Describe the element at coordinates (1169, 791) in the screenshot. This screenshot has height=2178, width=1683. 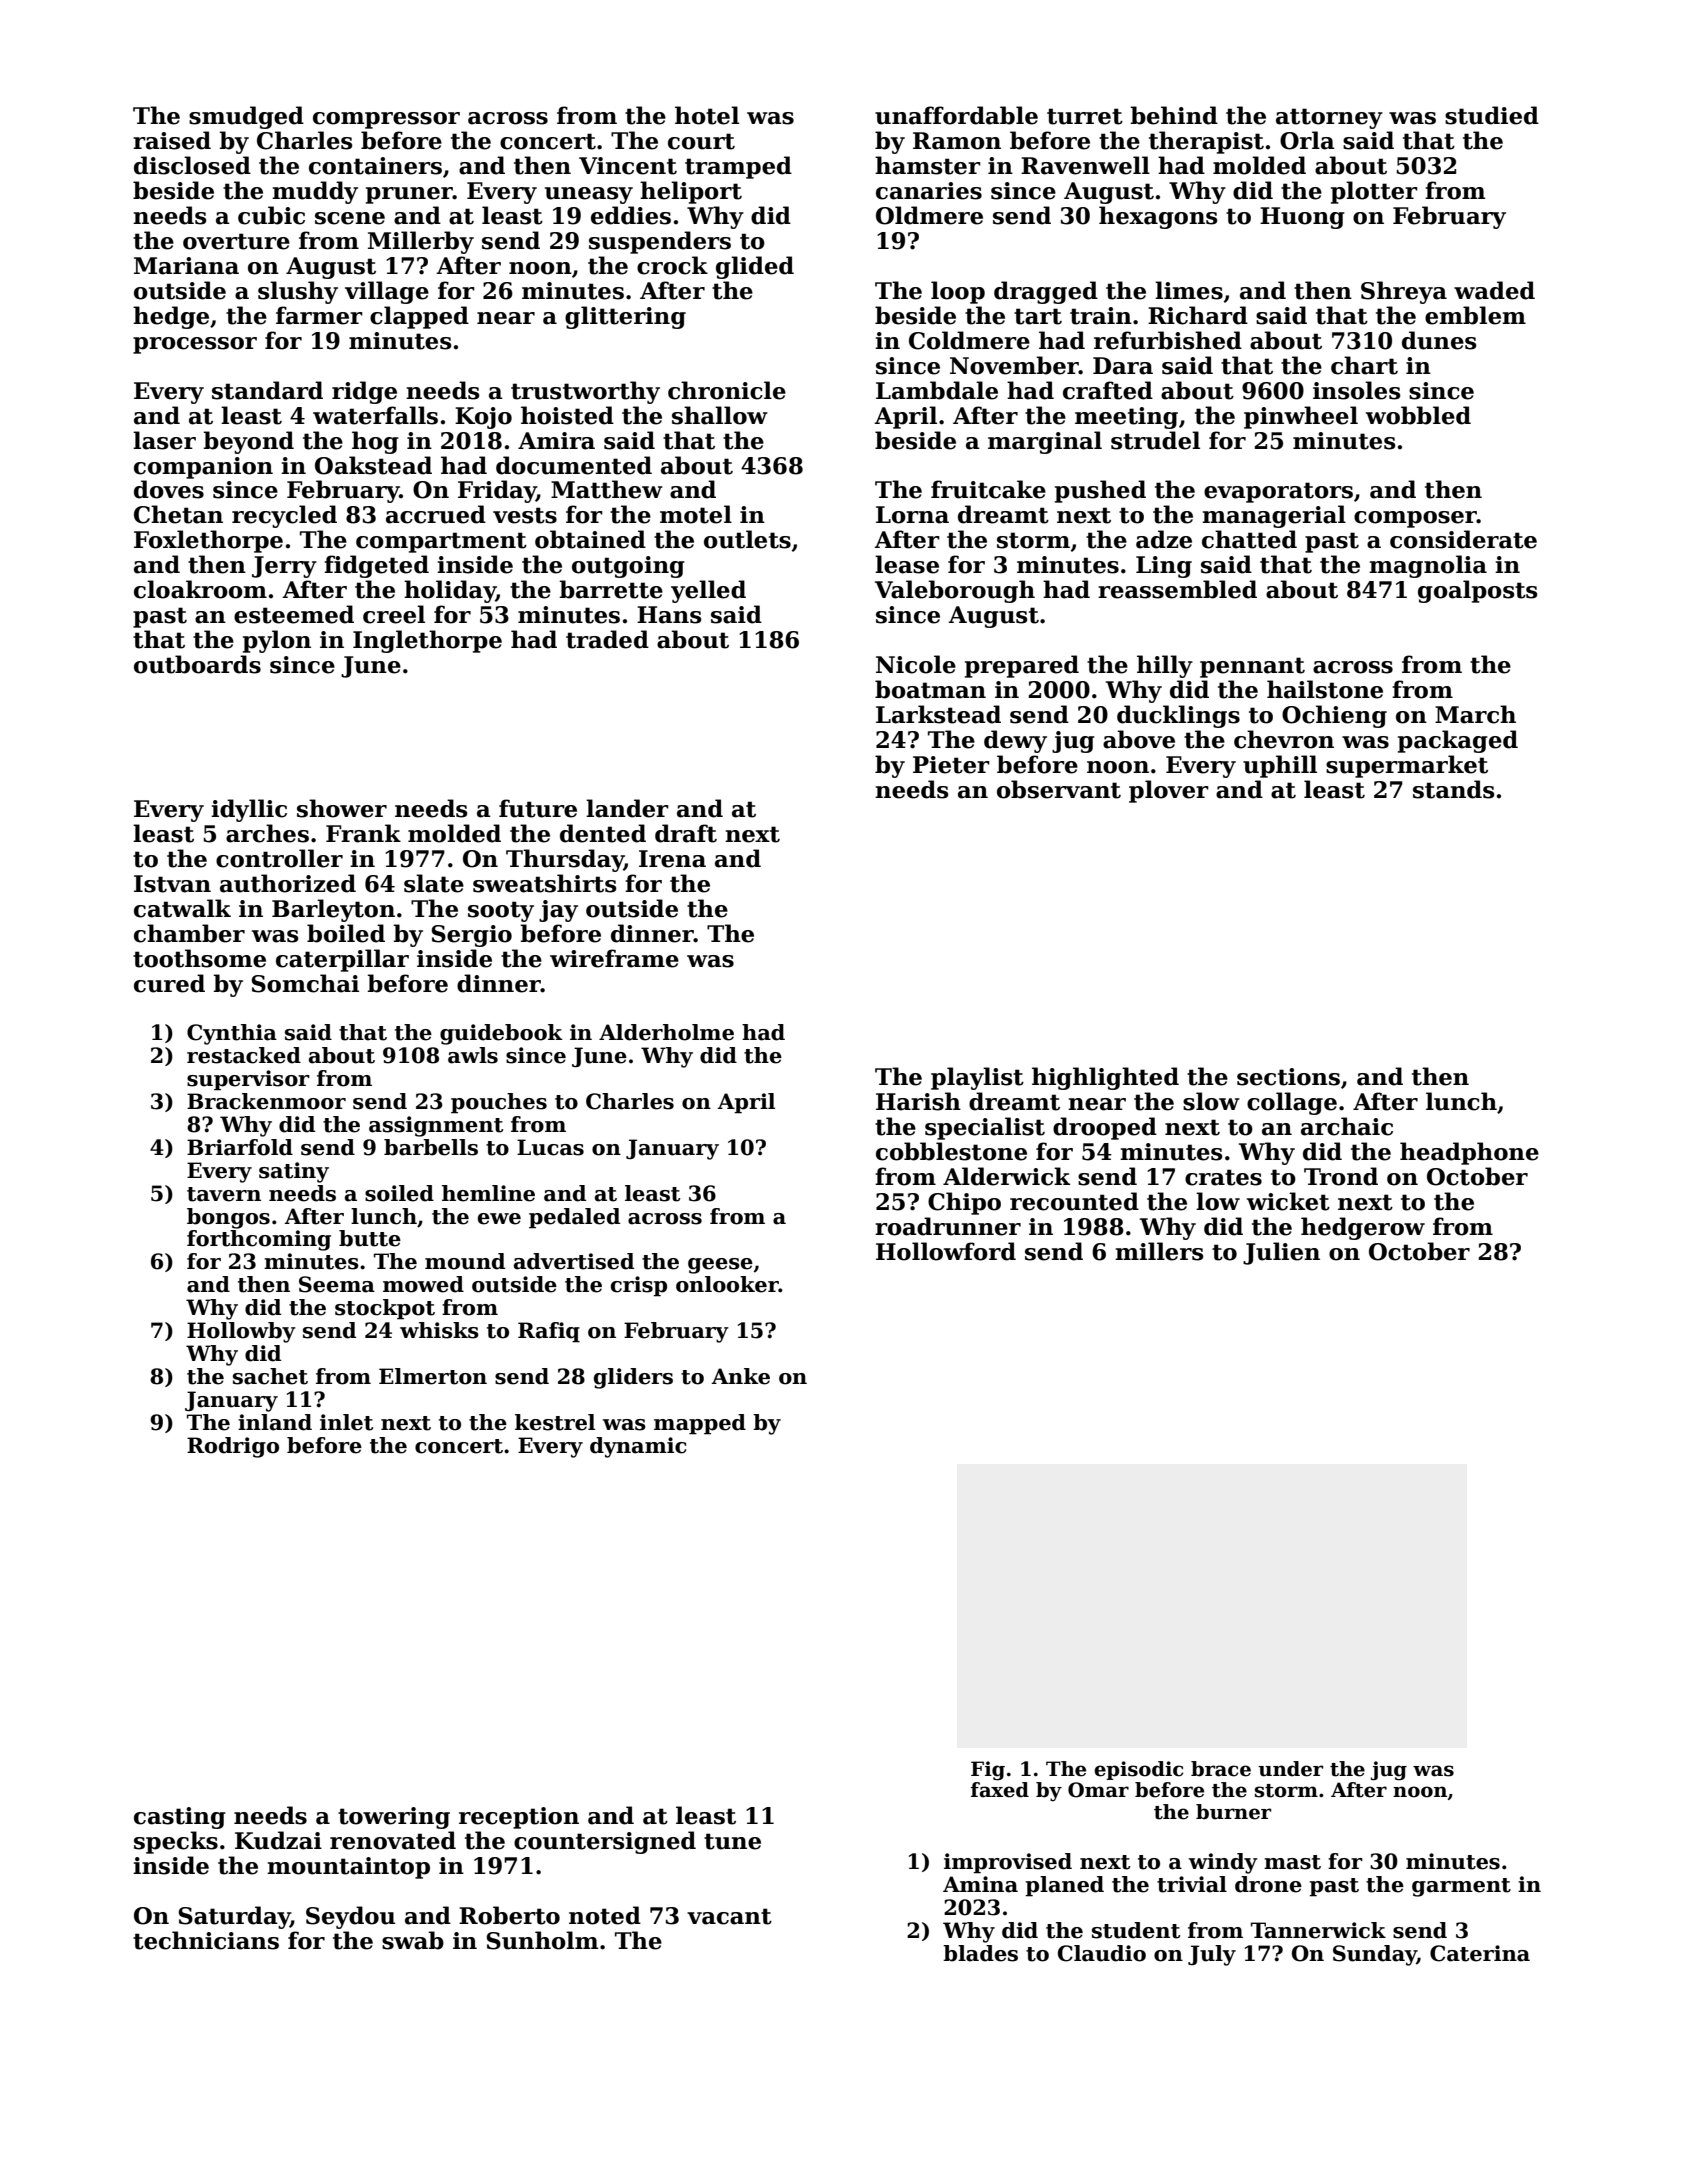
I see `plover` at that location.
